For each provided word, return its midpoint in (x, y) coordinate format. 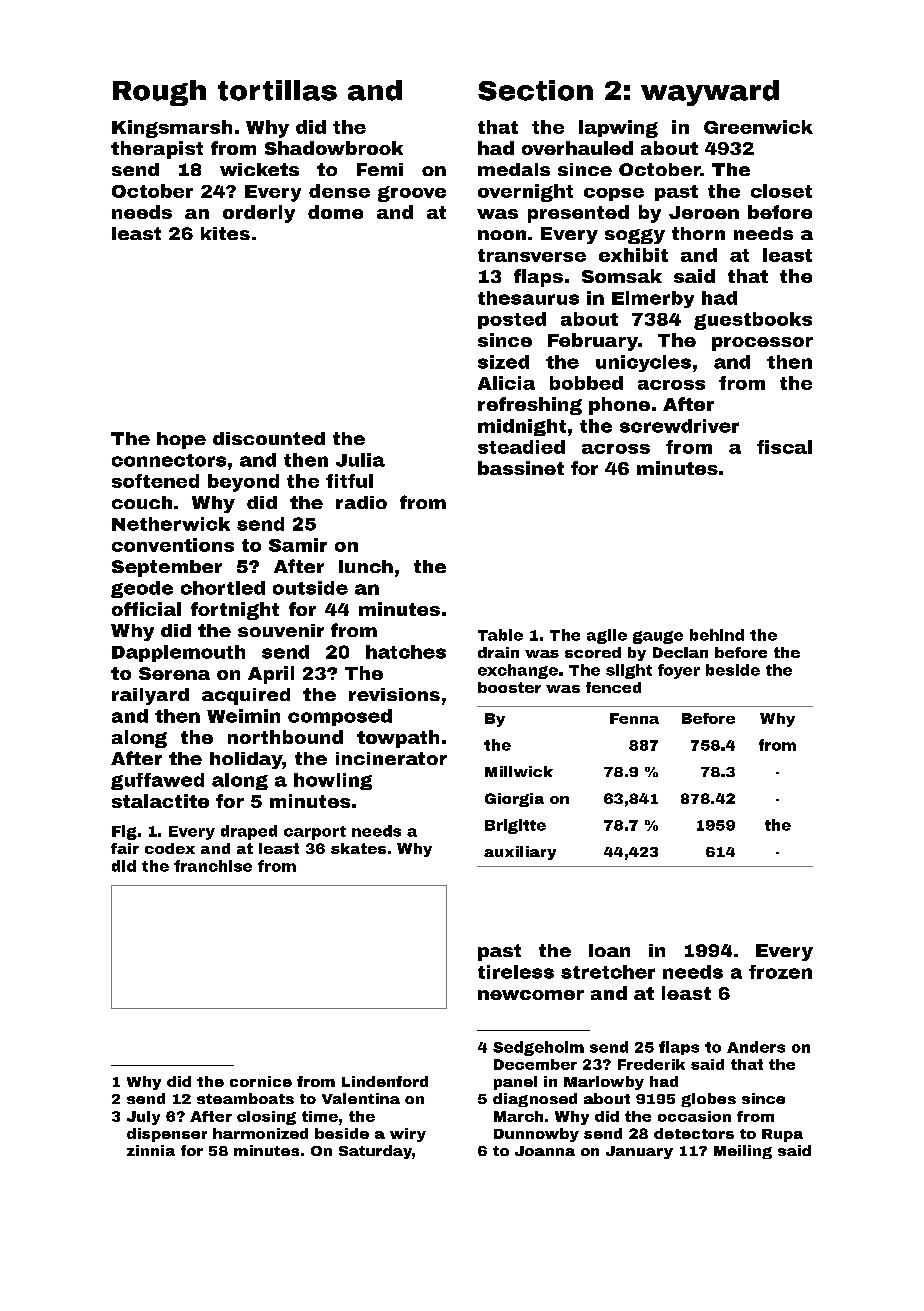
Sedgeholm (538, 1048)
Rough (159, 93)
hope (181, 440)
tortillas (277, 90)
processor (762, 344)
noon (502, 235)
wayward (710, 93)
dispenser (167, 1135)
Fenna (634, 718)
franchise (213, 866)
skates (358, 848)
